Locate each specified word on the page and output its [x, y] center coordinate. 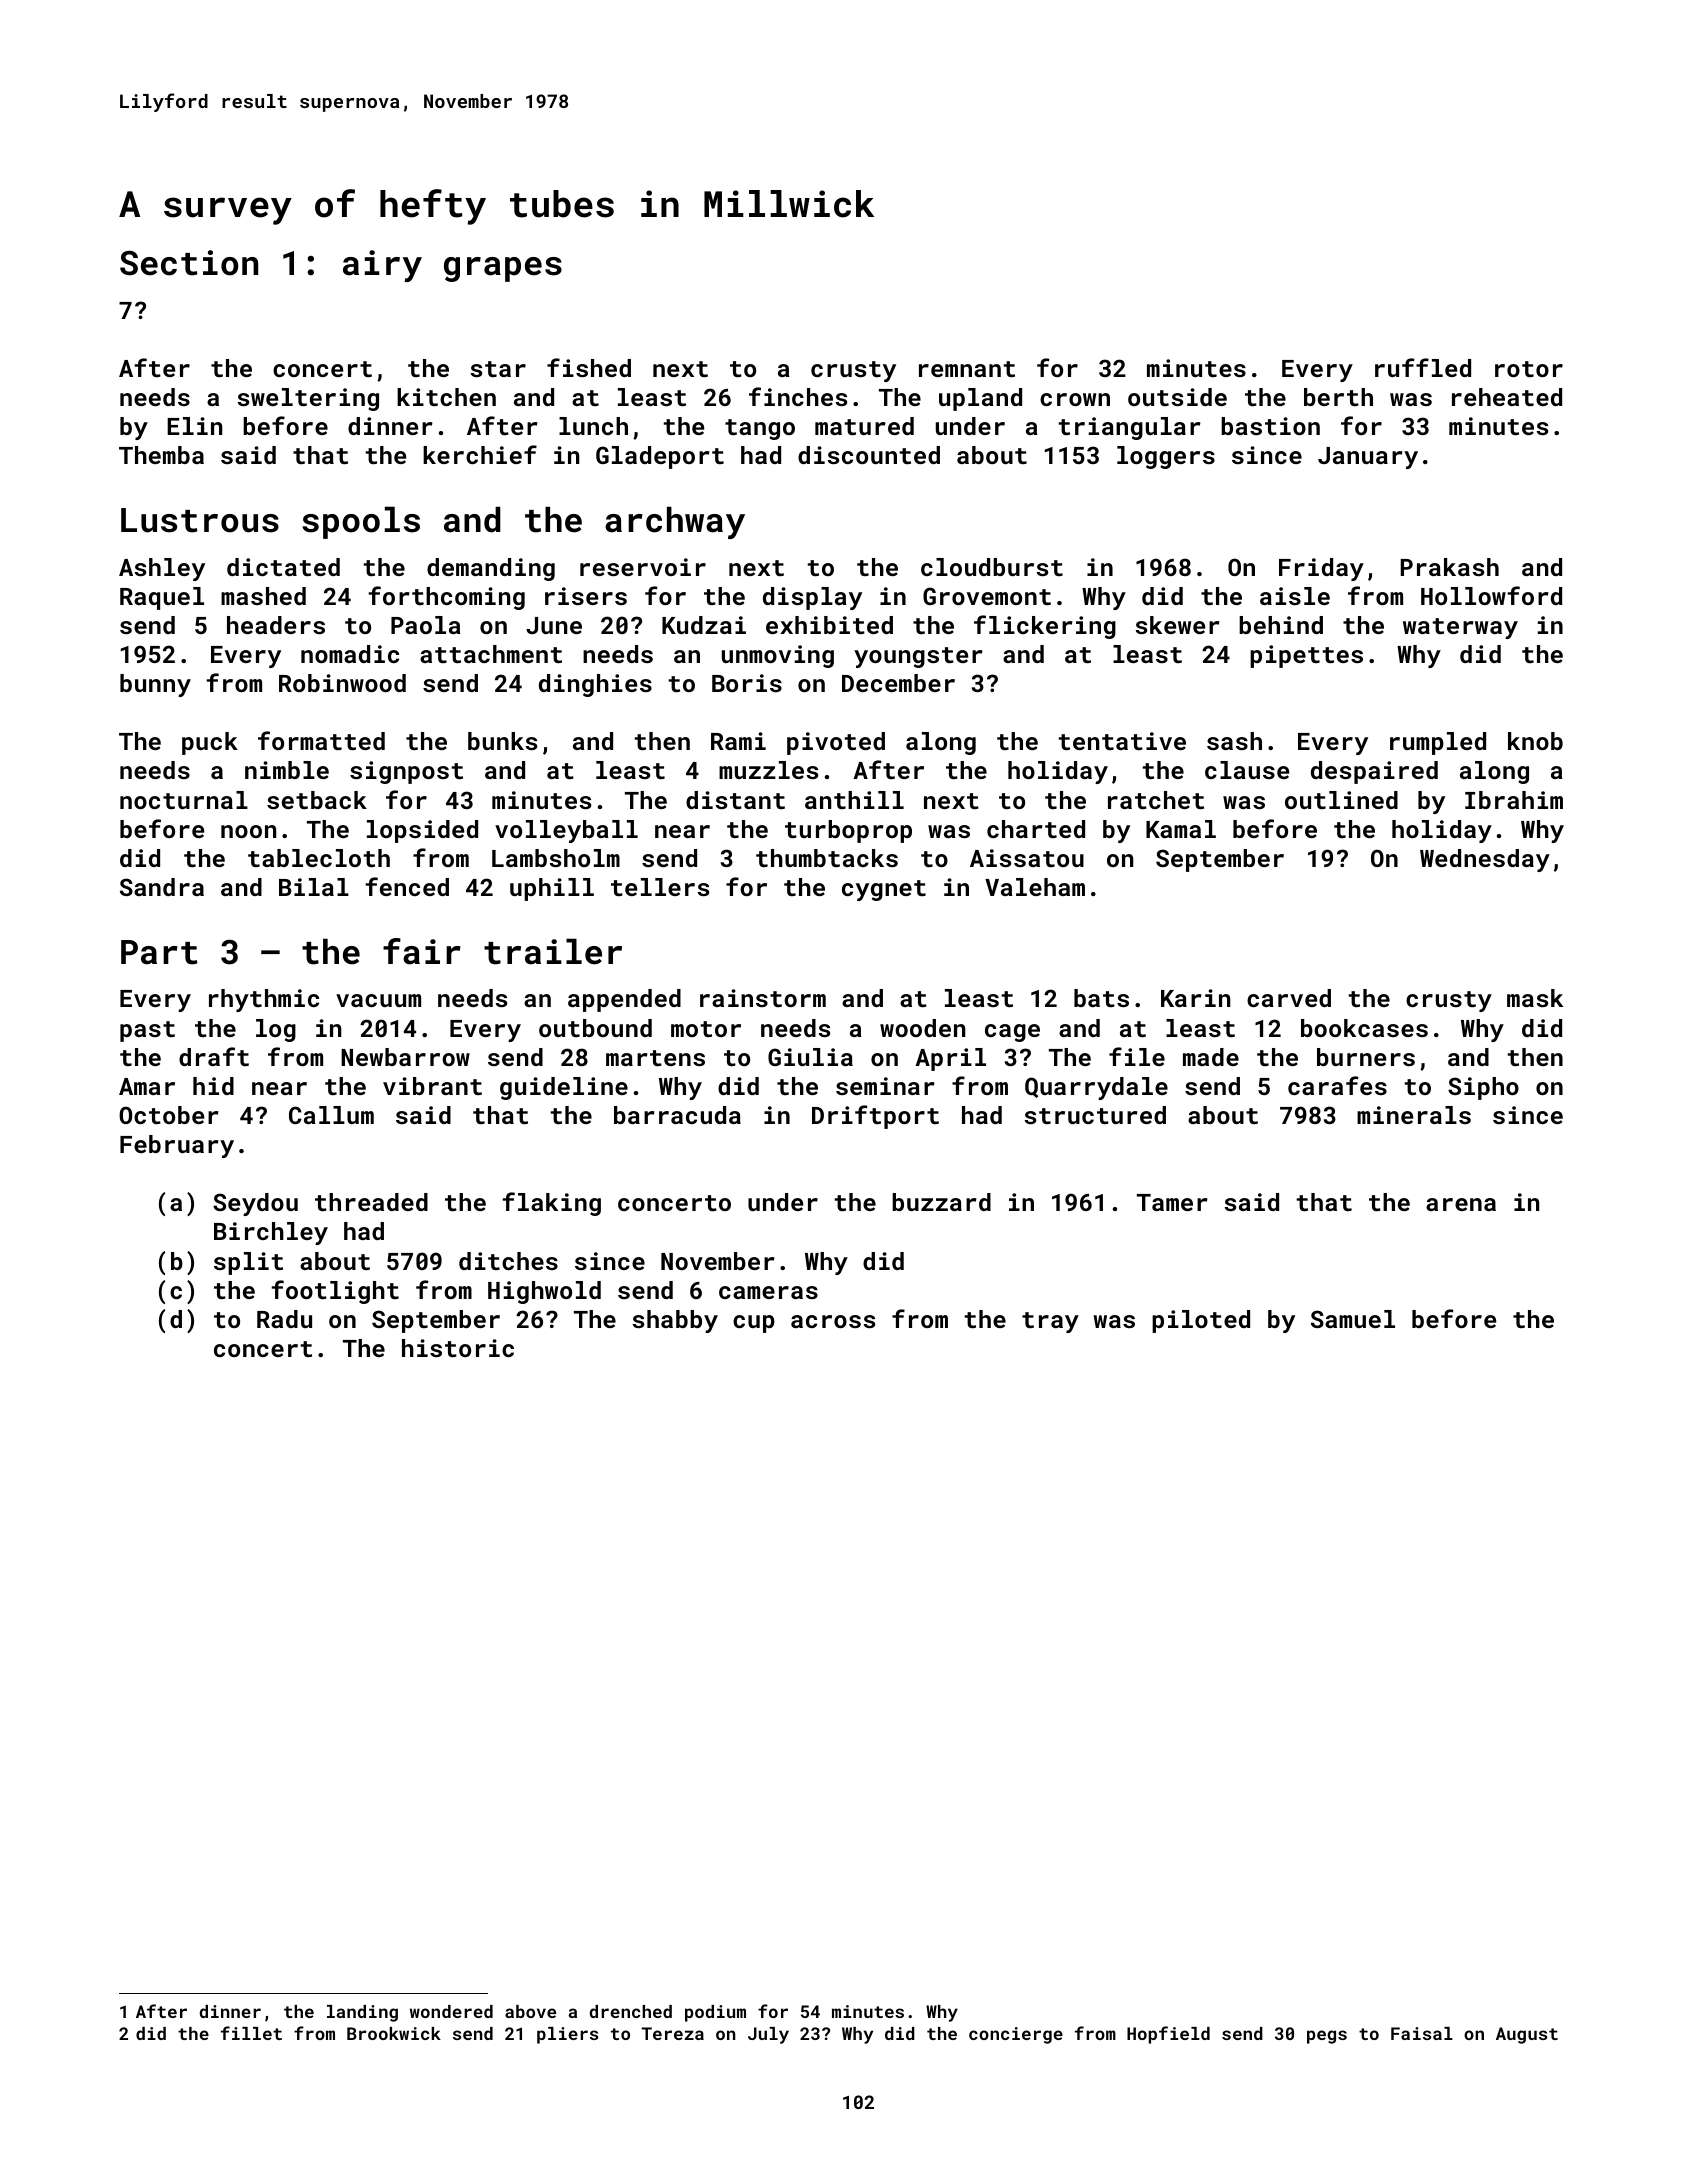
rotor [1529, 369]
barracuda [677, 1115]
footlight [335, 1292]
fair [422, 951]
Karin [1195, 998]
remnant [967, 369]
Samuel [1353, 1319]
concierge [1016, 2035]
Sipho [1483, 1088]
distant [735, 800]
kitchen [446, 397]
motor [706, 1029]
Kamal [1181, 829]
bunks [502, 741]
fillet [251, 2033]
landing [362, 2013]
